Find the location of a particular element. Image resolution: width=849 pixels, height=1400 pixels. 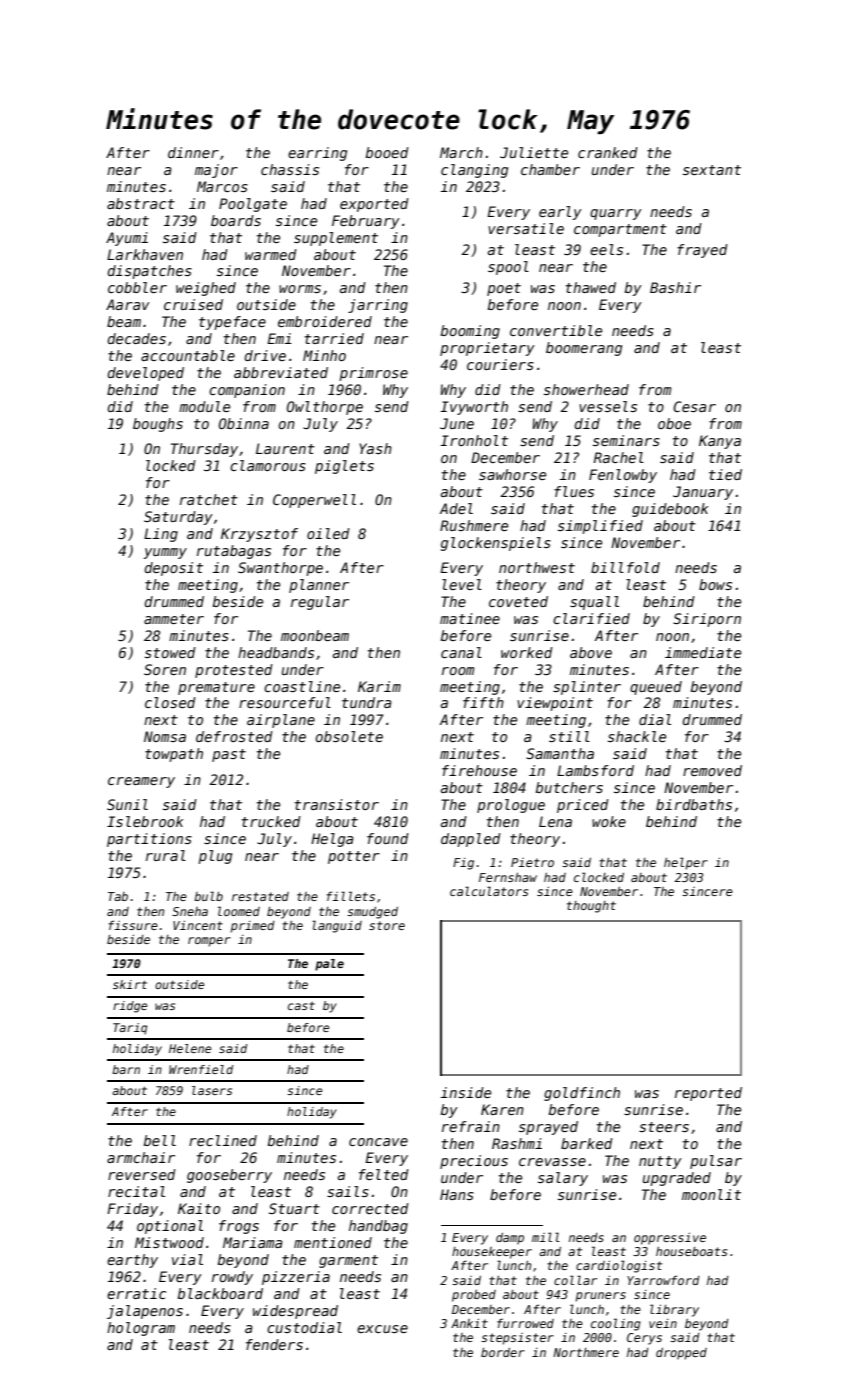

loomed is located at coordinates (239, 911).
